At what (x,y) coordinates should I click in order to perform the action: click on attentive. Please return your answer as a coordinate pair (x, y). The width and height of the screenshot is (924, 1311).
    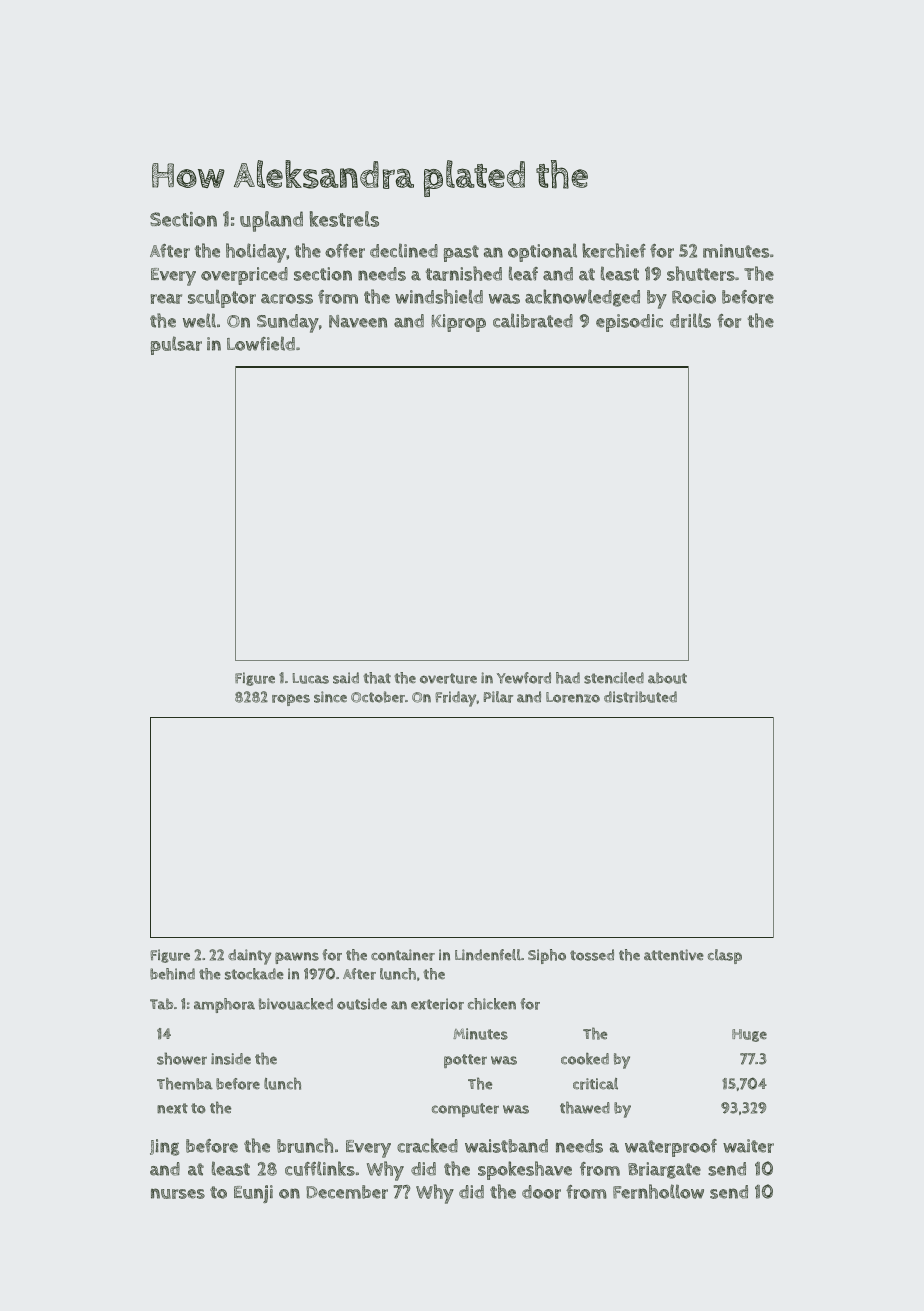
    Looking at the image, I should click on (674, 955).
